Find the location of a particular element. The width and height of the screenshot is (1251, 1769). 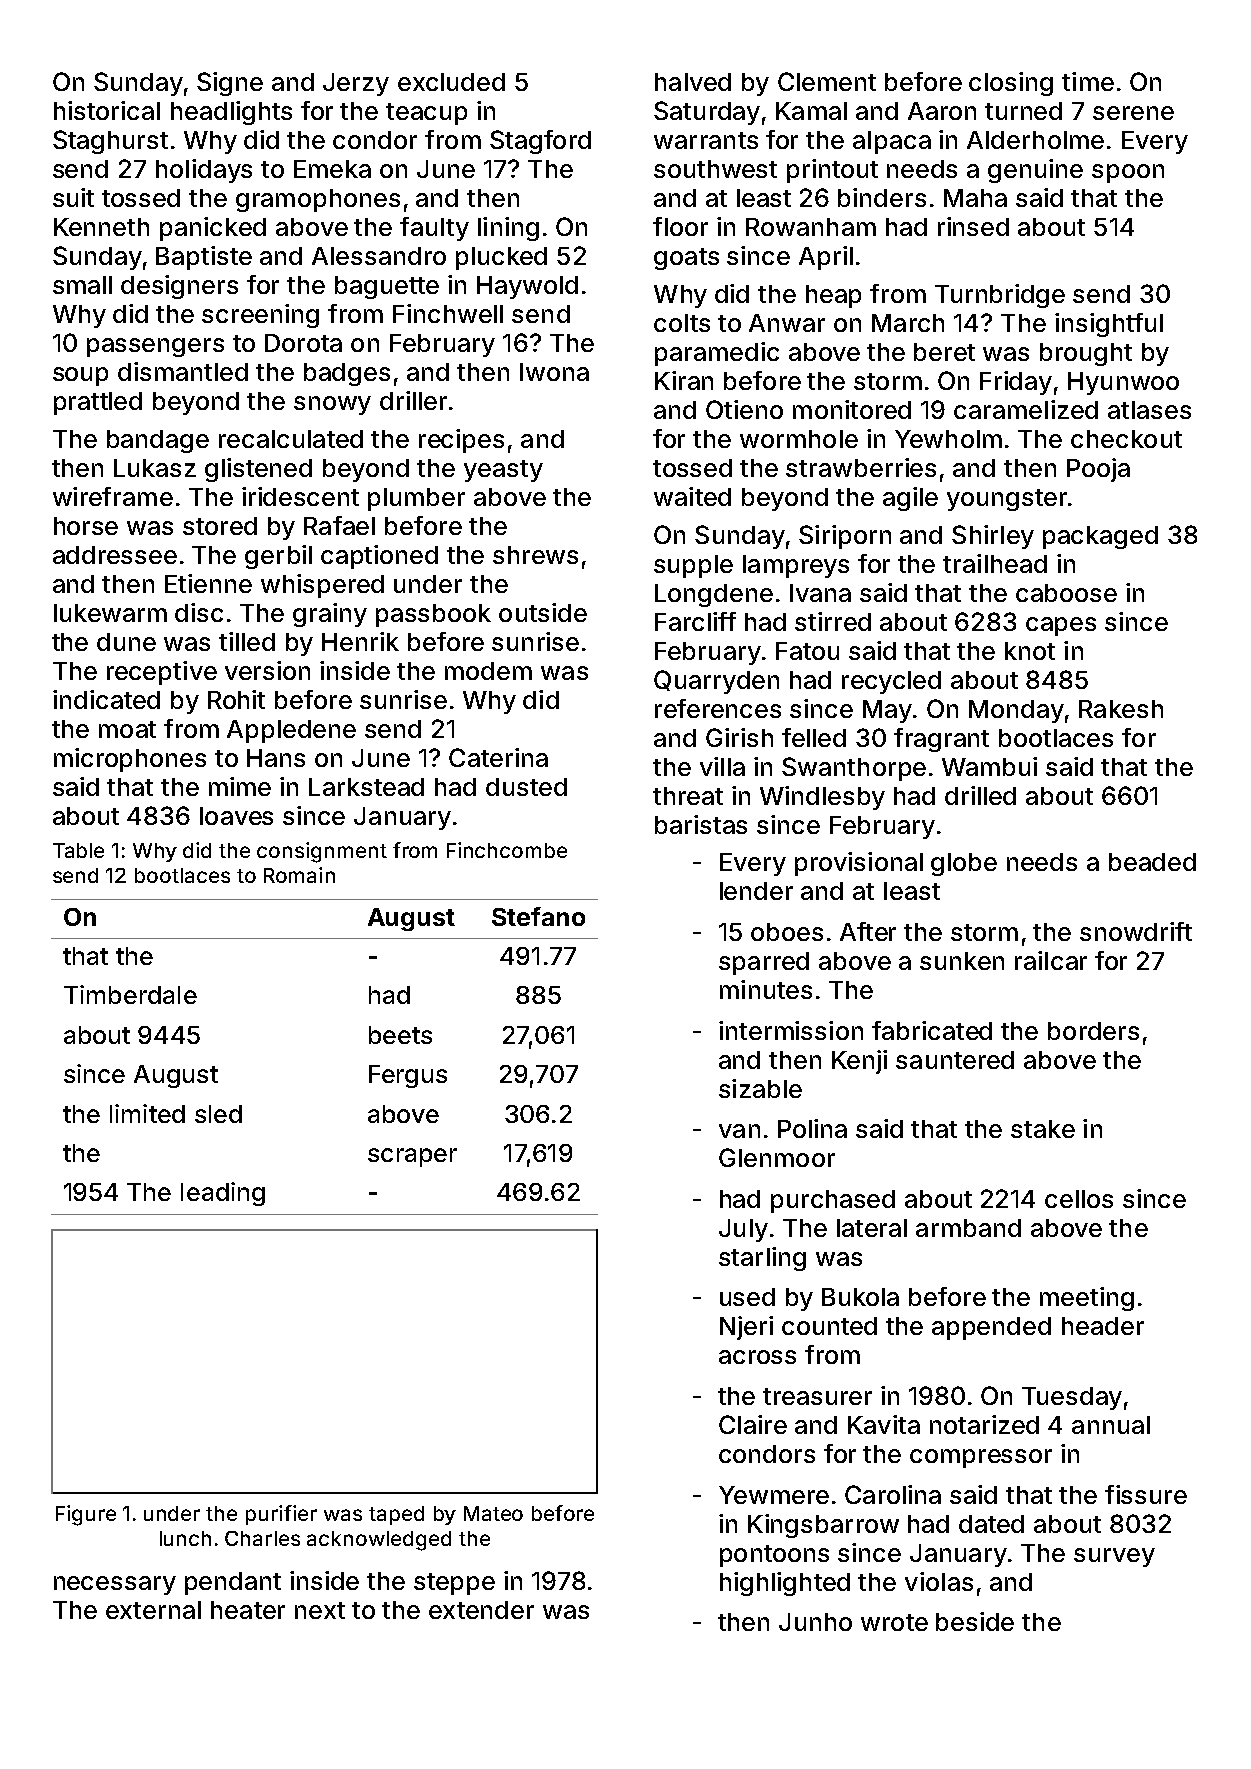

Friday is located at coordinates (1016, 383).
